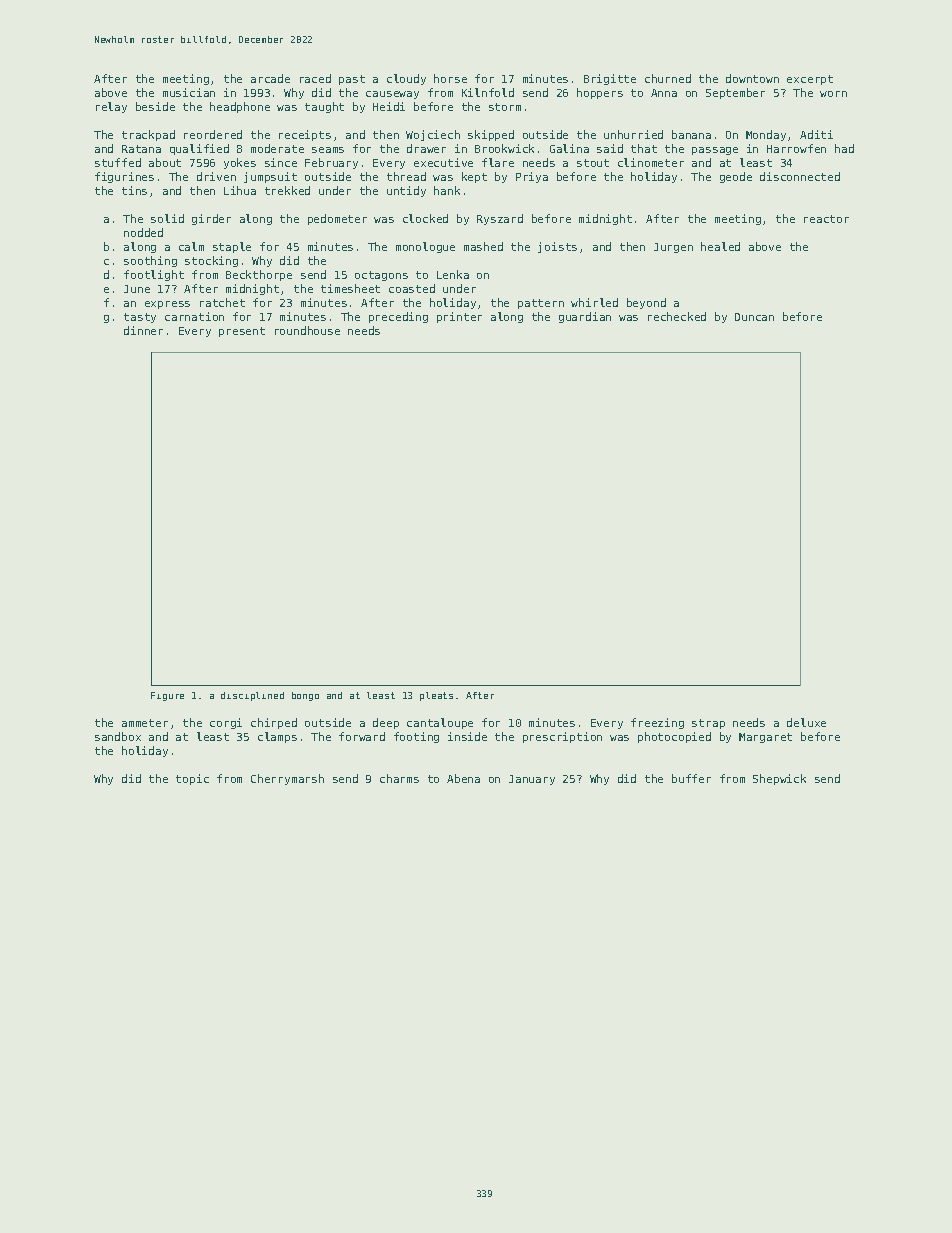  I want to click on deluxe, so click(806, 722).
